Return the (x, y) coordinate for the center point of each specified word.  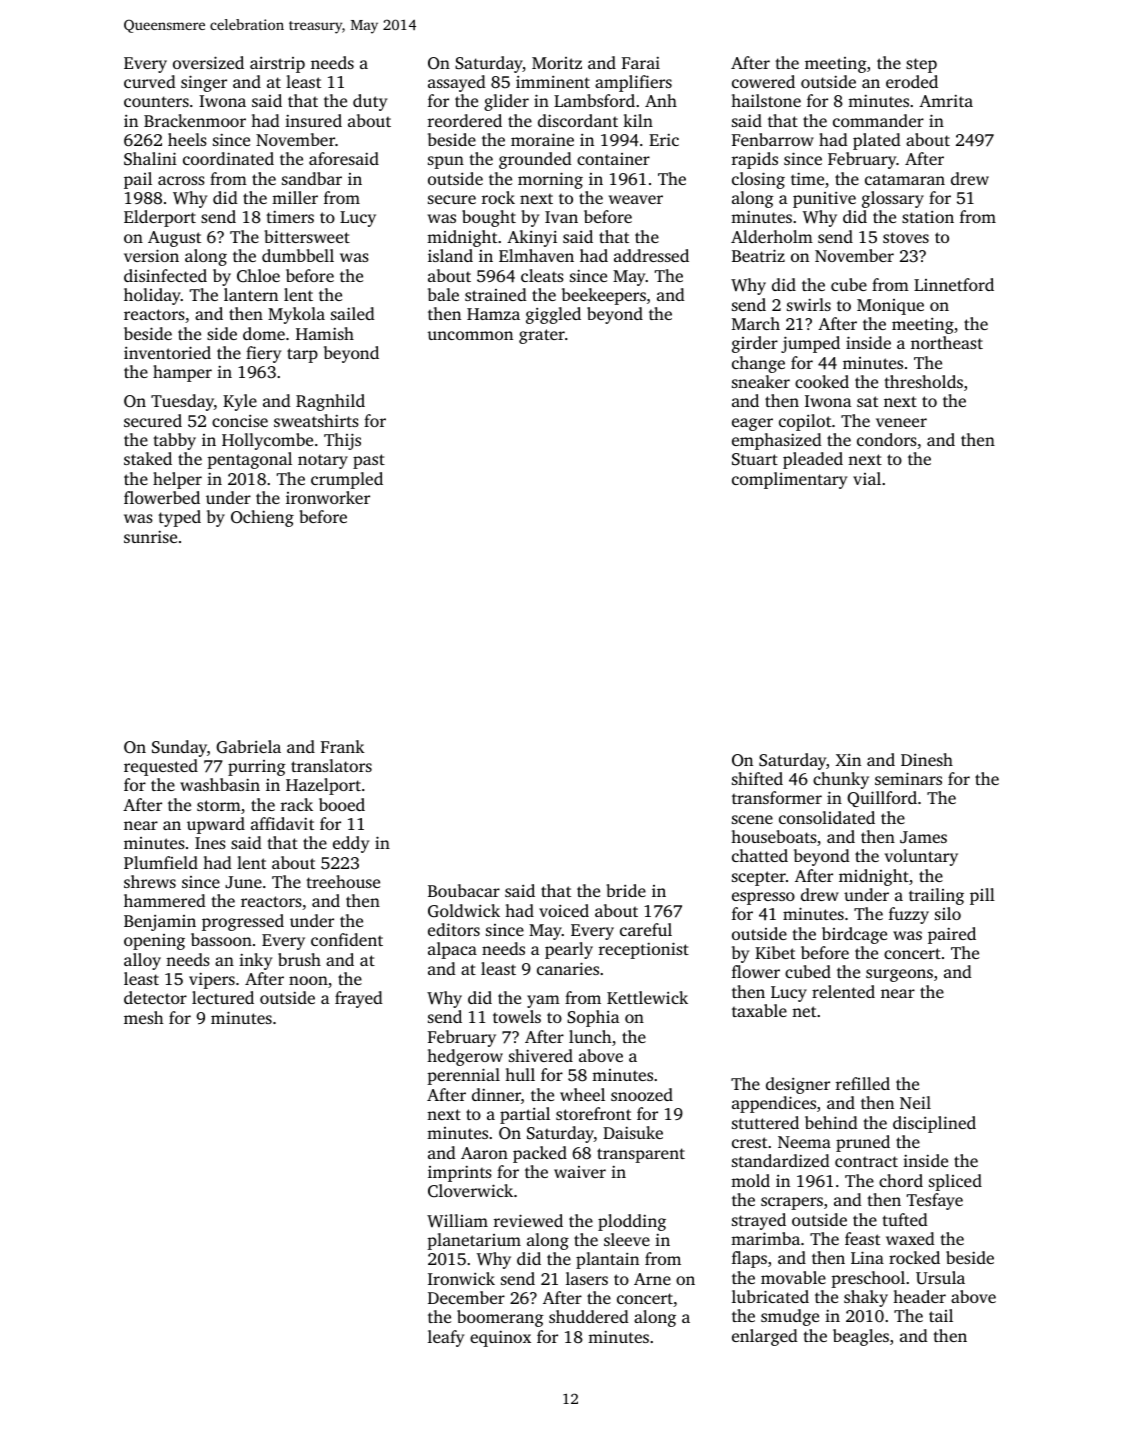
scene (752, 819)
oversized (208, 62)
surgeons (899, 975)
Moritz (557, 63)
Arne (652, 1279)
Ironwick (461, 1278)
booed (342, 804)
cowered (763, 81)
